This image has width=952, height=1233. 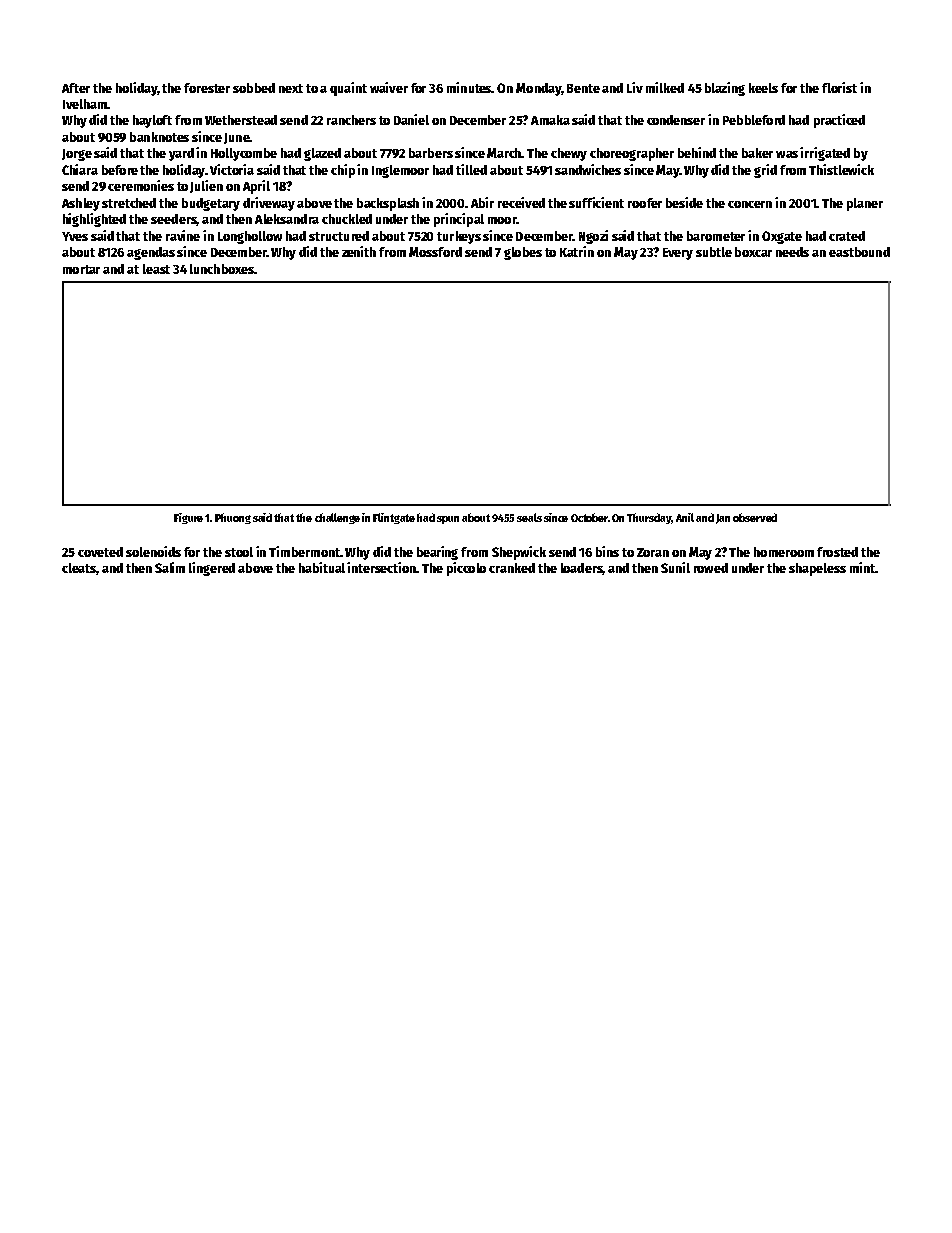 I want to click on Phuong, so click(x=233, y=518).
